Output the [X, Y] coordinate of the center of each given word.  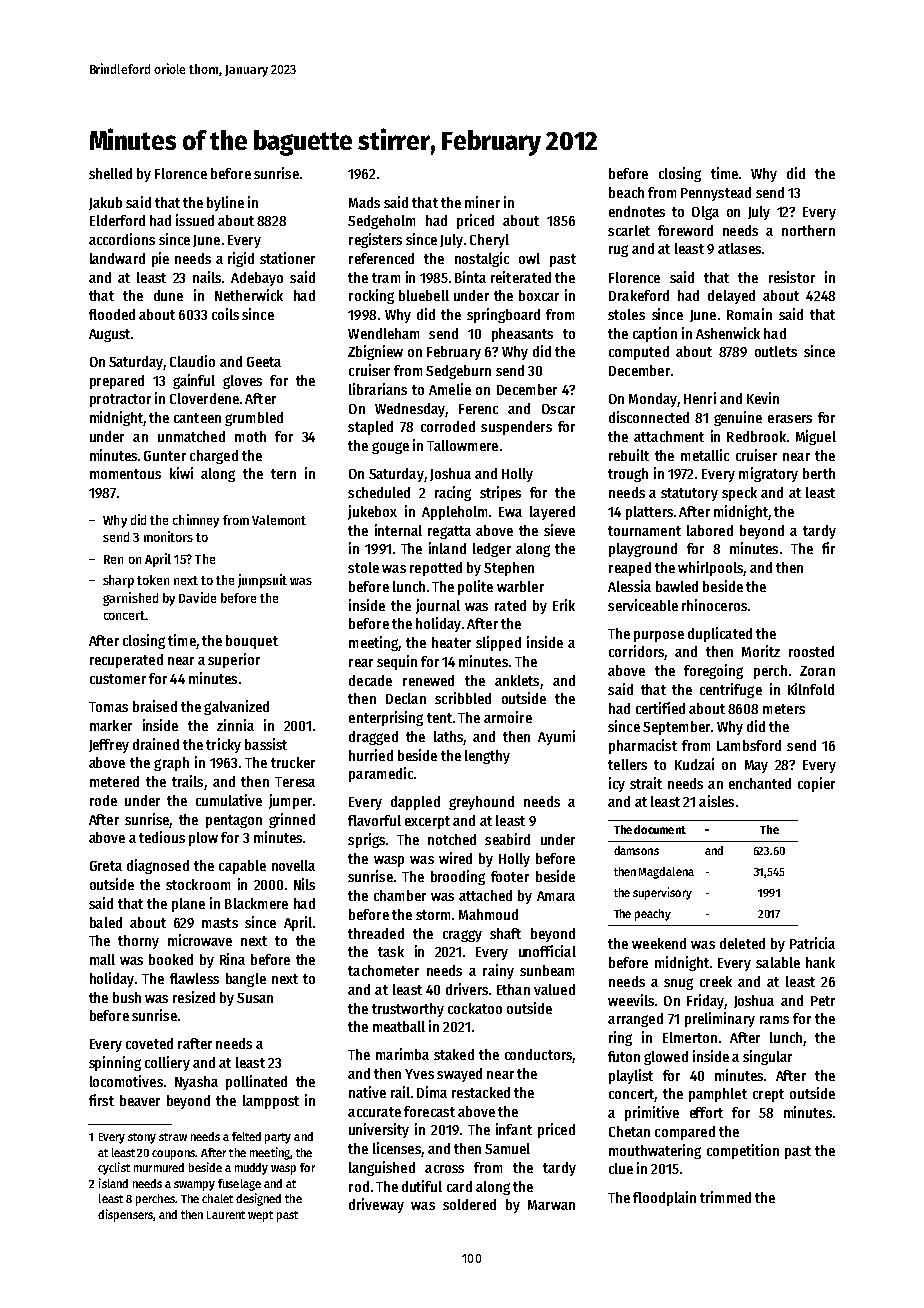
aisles [716, 801]
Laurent [226, 1215]
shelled [110, 173]
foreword [685, 230]
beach [626, 192]
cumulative [229, 800]
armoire [508, 717]
